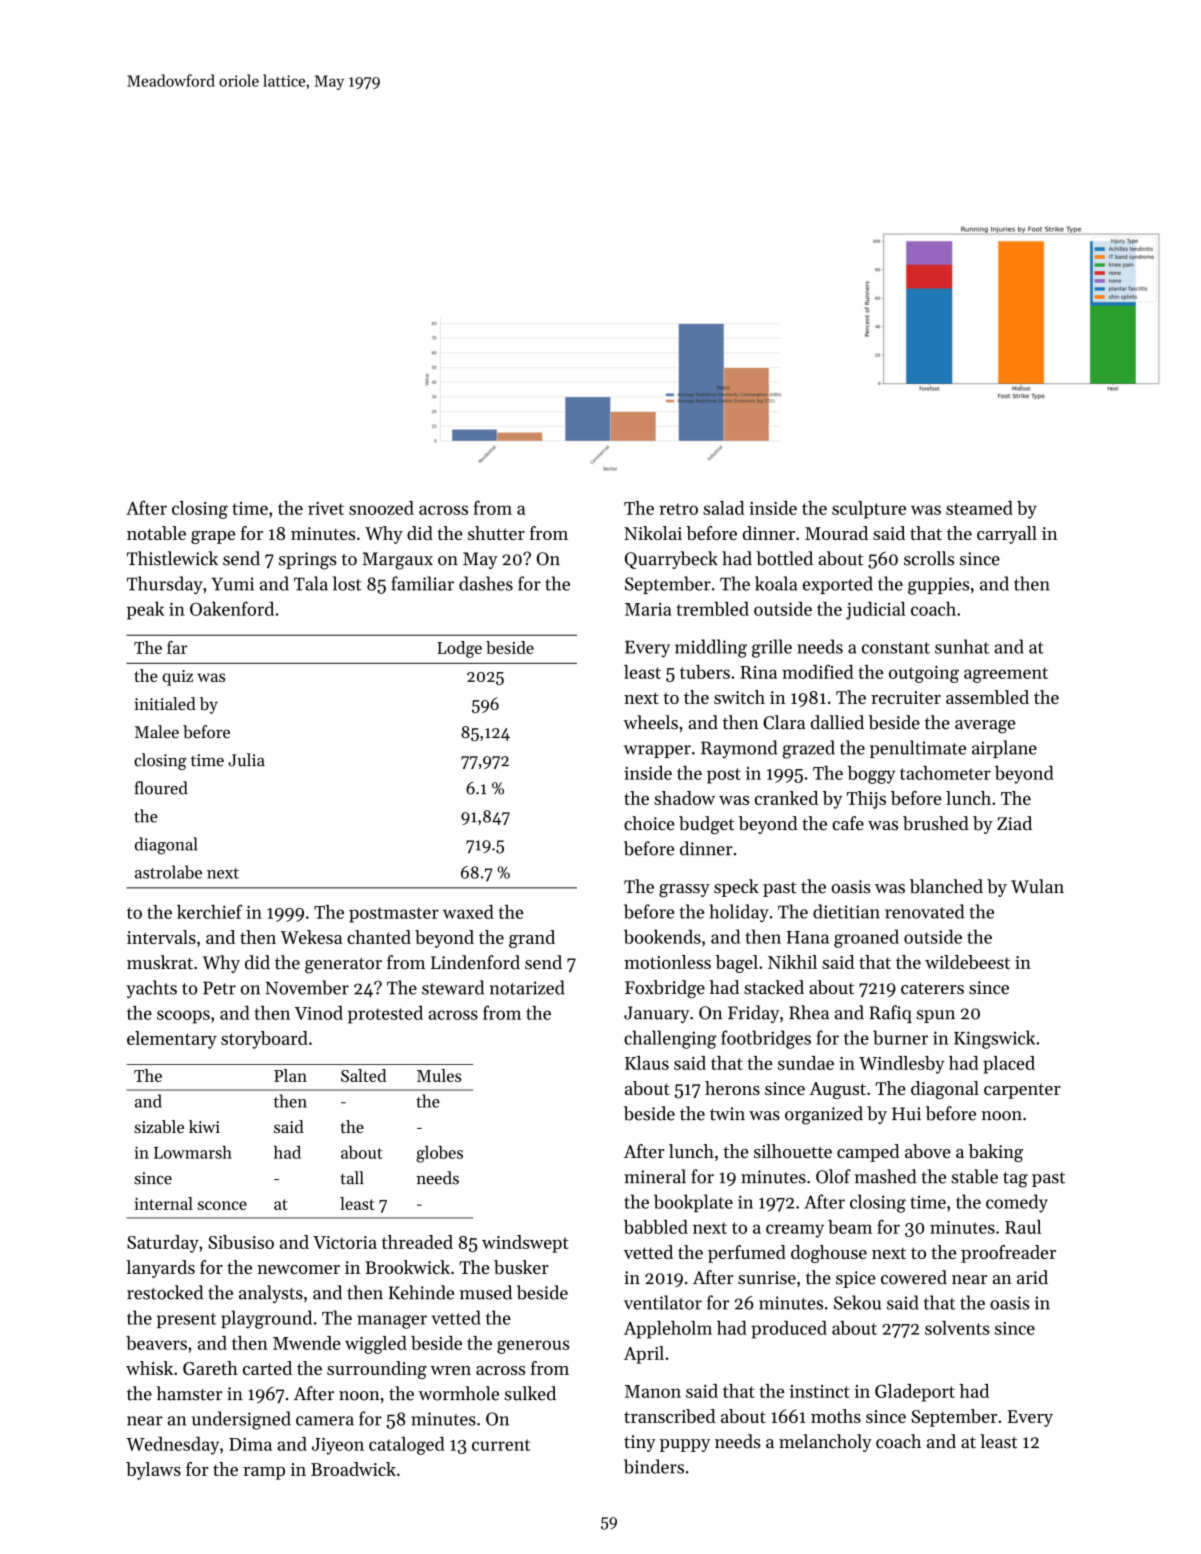 The width and height of the screenshot is (1201, 1554). What do you see at coordinates (501, 1445) in the screenshot?
I see `current` at bounding box center [501, 1445].
